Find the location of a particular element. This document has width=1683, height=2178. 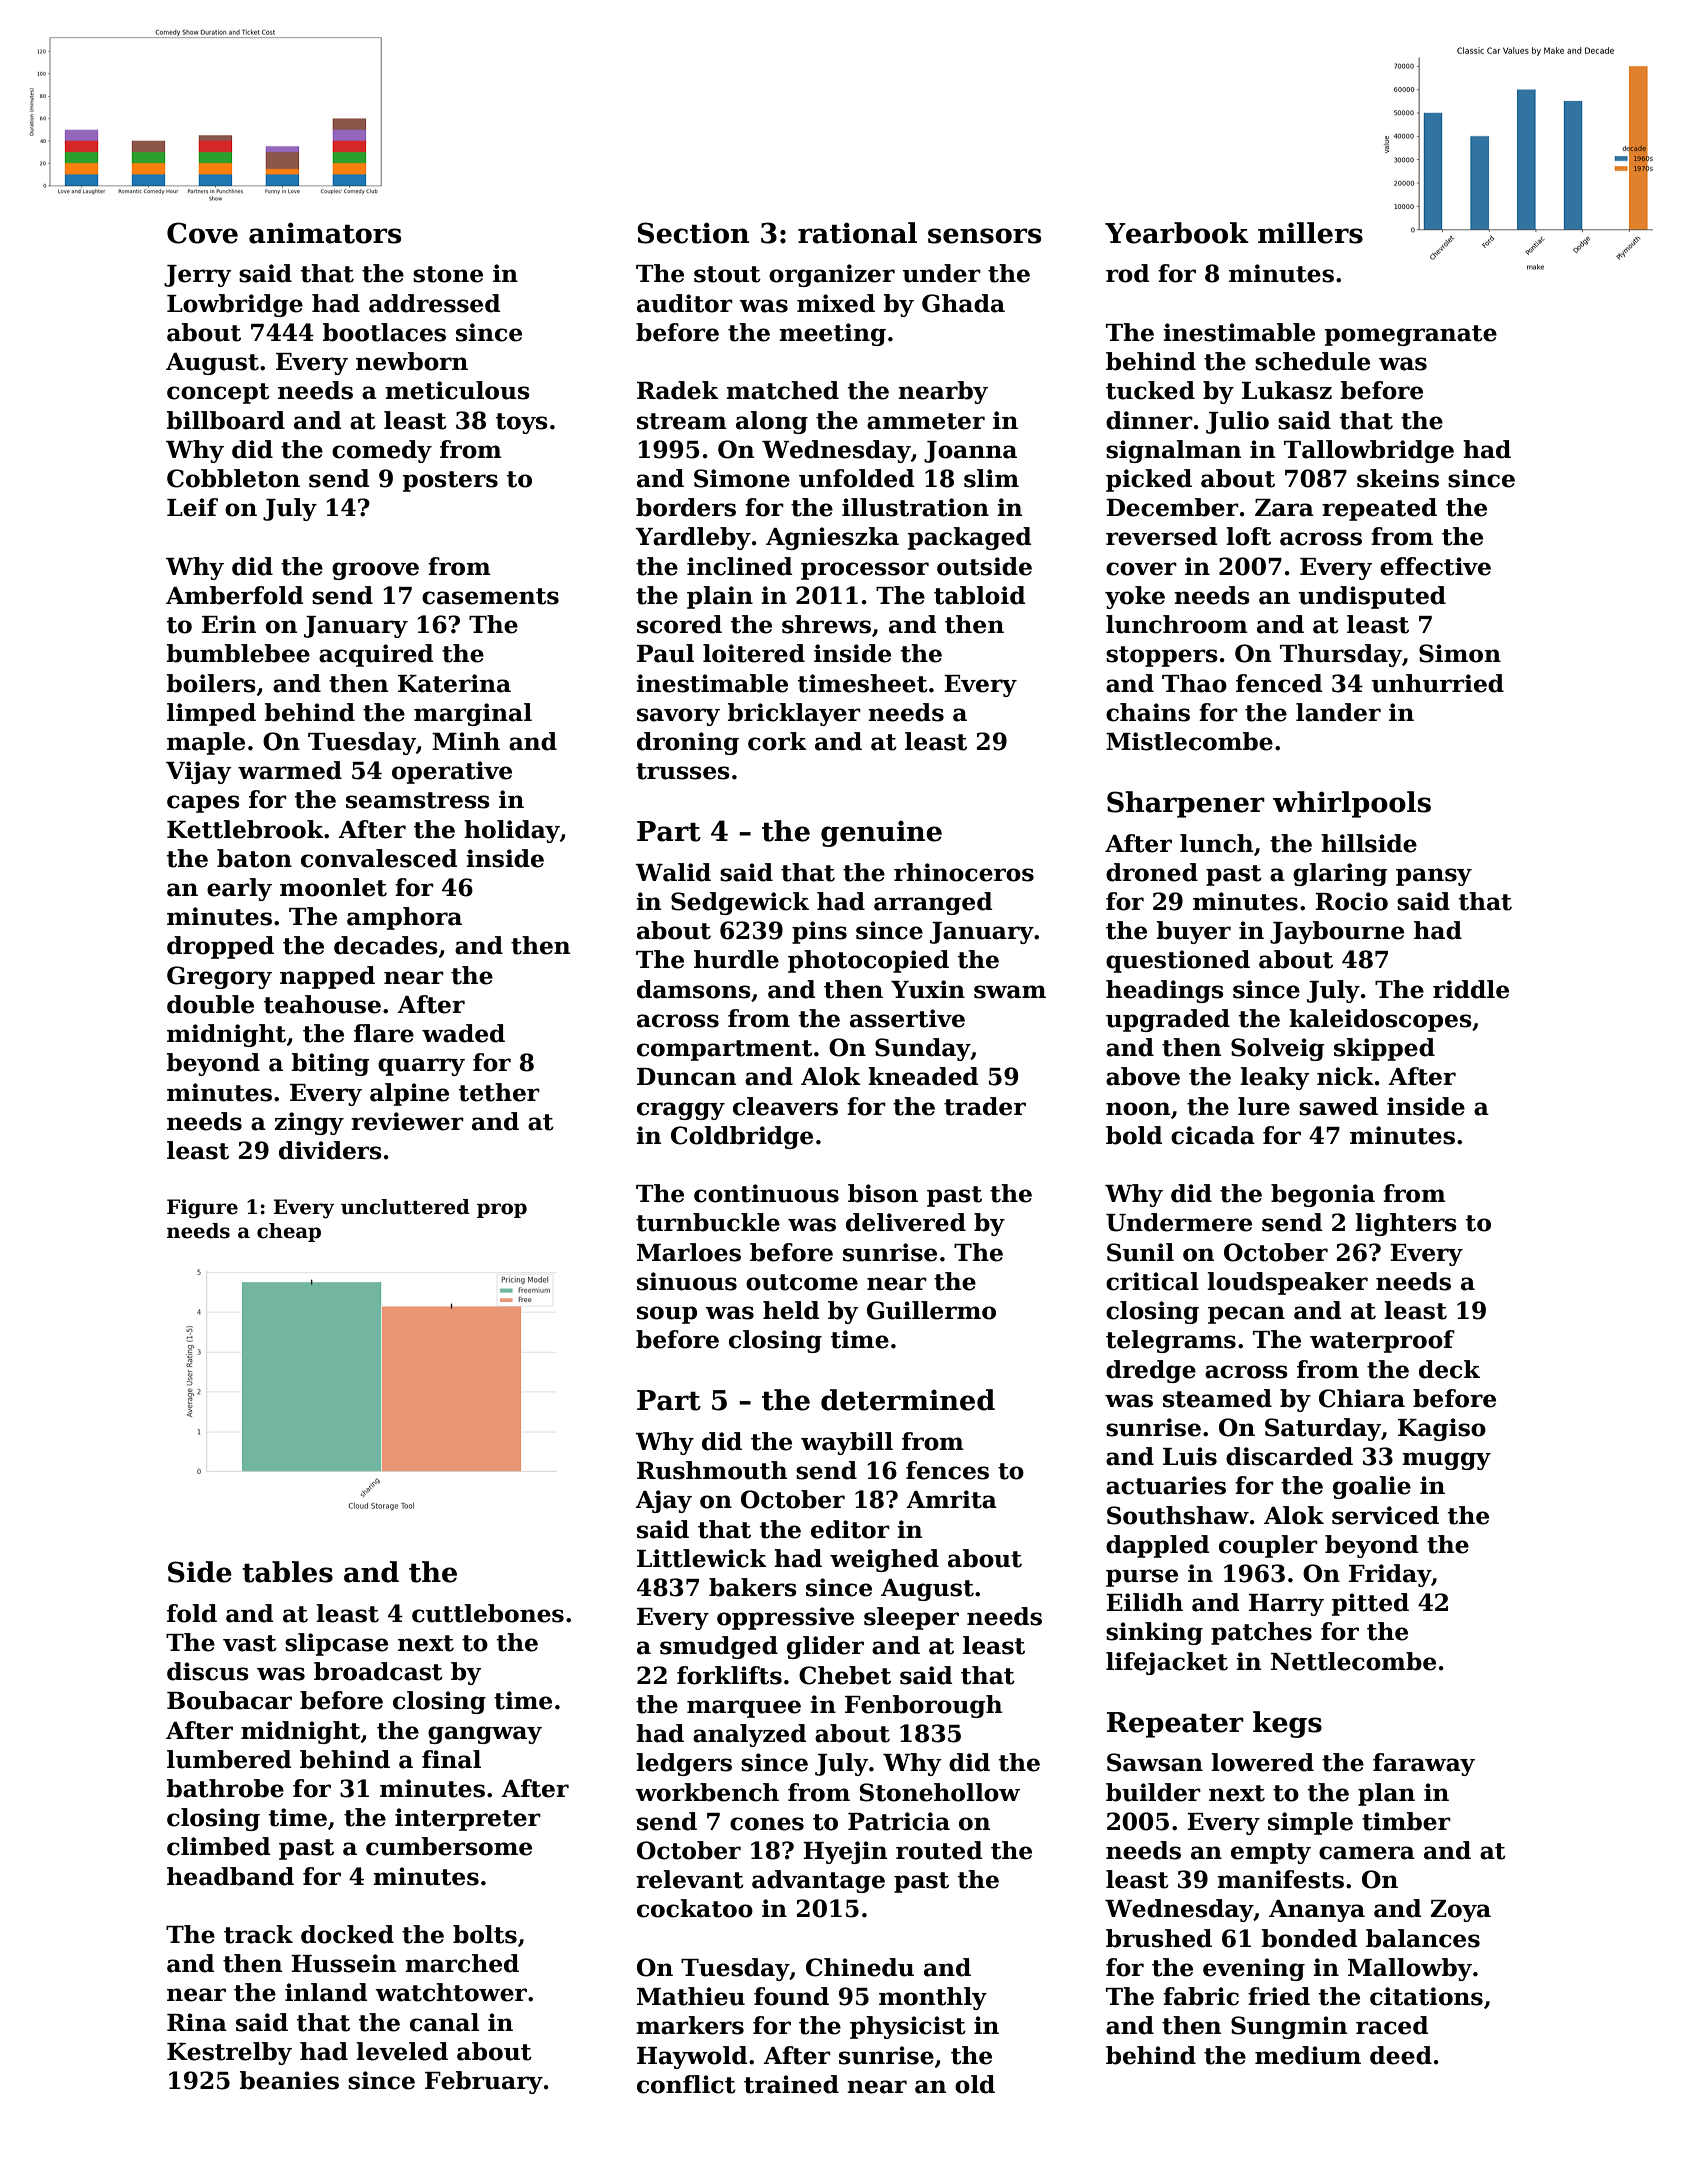

deed is located at coordinates (1401, 2055).
